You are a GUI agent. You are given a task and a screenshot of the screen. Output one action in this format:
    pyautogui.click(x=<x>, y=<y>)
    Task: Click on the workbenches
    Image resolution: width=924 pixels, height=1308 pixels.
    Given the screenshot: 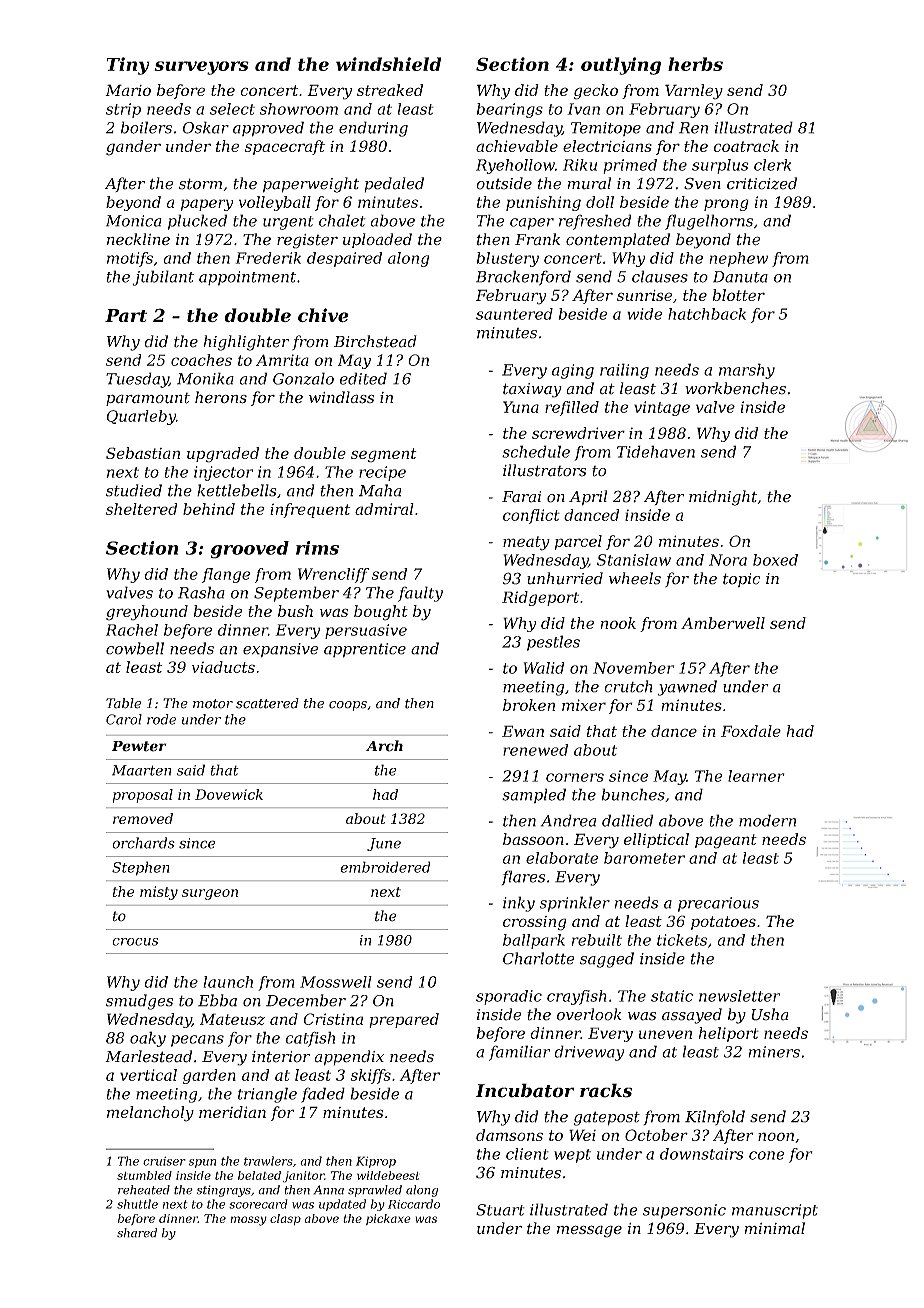 What is the action you would take?
    pyautogui.click(x=735, y=388)
